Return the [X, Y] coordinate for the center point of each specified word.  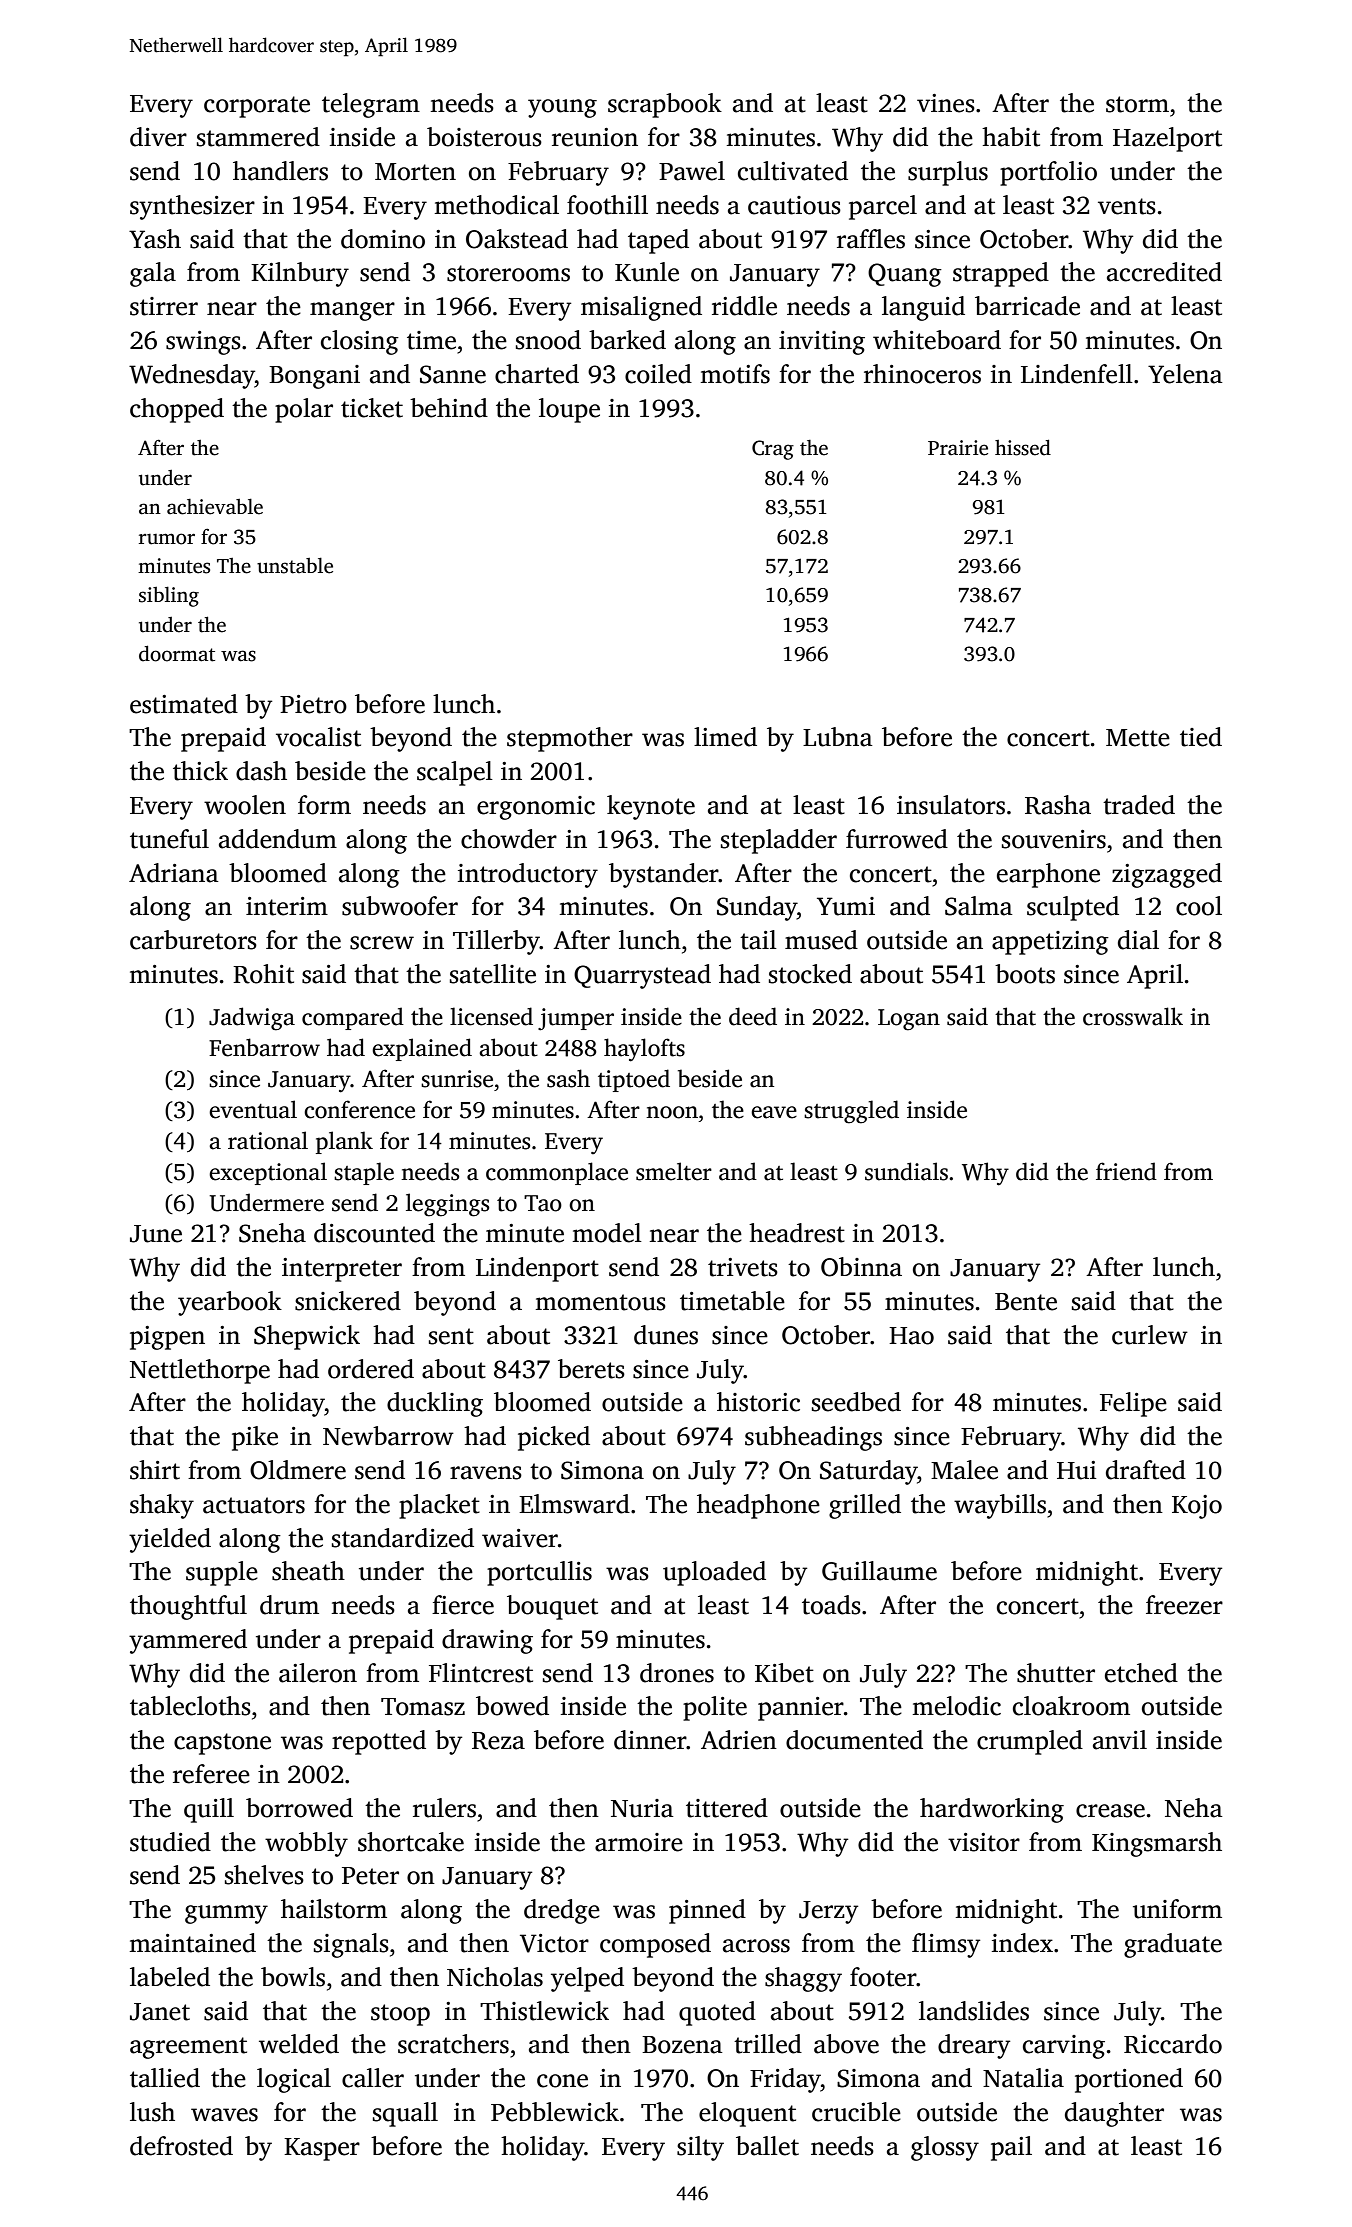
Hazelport [1167, 139]
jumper [576, 1019]
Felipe [1133, 1404]
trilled [768, 2044]
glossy [945, 2148]
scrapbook [665, 105]
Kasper [322, 2149]
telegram [371, 105]
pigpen [167, 1338]
